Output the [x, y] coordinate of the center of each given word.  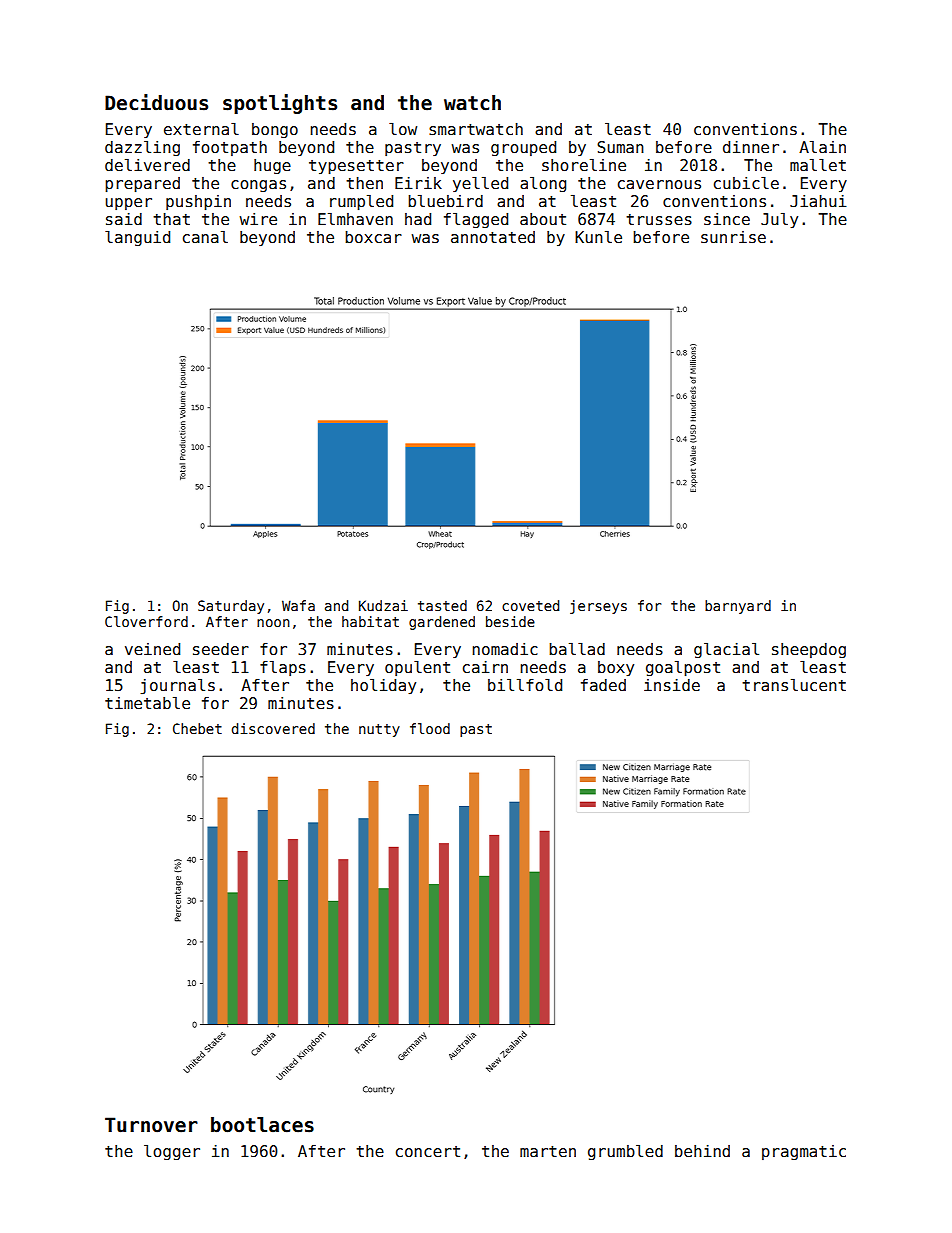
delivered [147, 164]
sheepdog [809, 650]
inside [672, 685]
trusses [659, 220]
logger [172, 1152]
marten [548, 1151]
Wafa [298, 605]
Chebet [197, 728]
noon [273, 623]
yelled [480, 184]
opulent [417, 668]
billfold [525, 685]
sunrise [733, 237]
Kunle [598, 236]
